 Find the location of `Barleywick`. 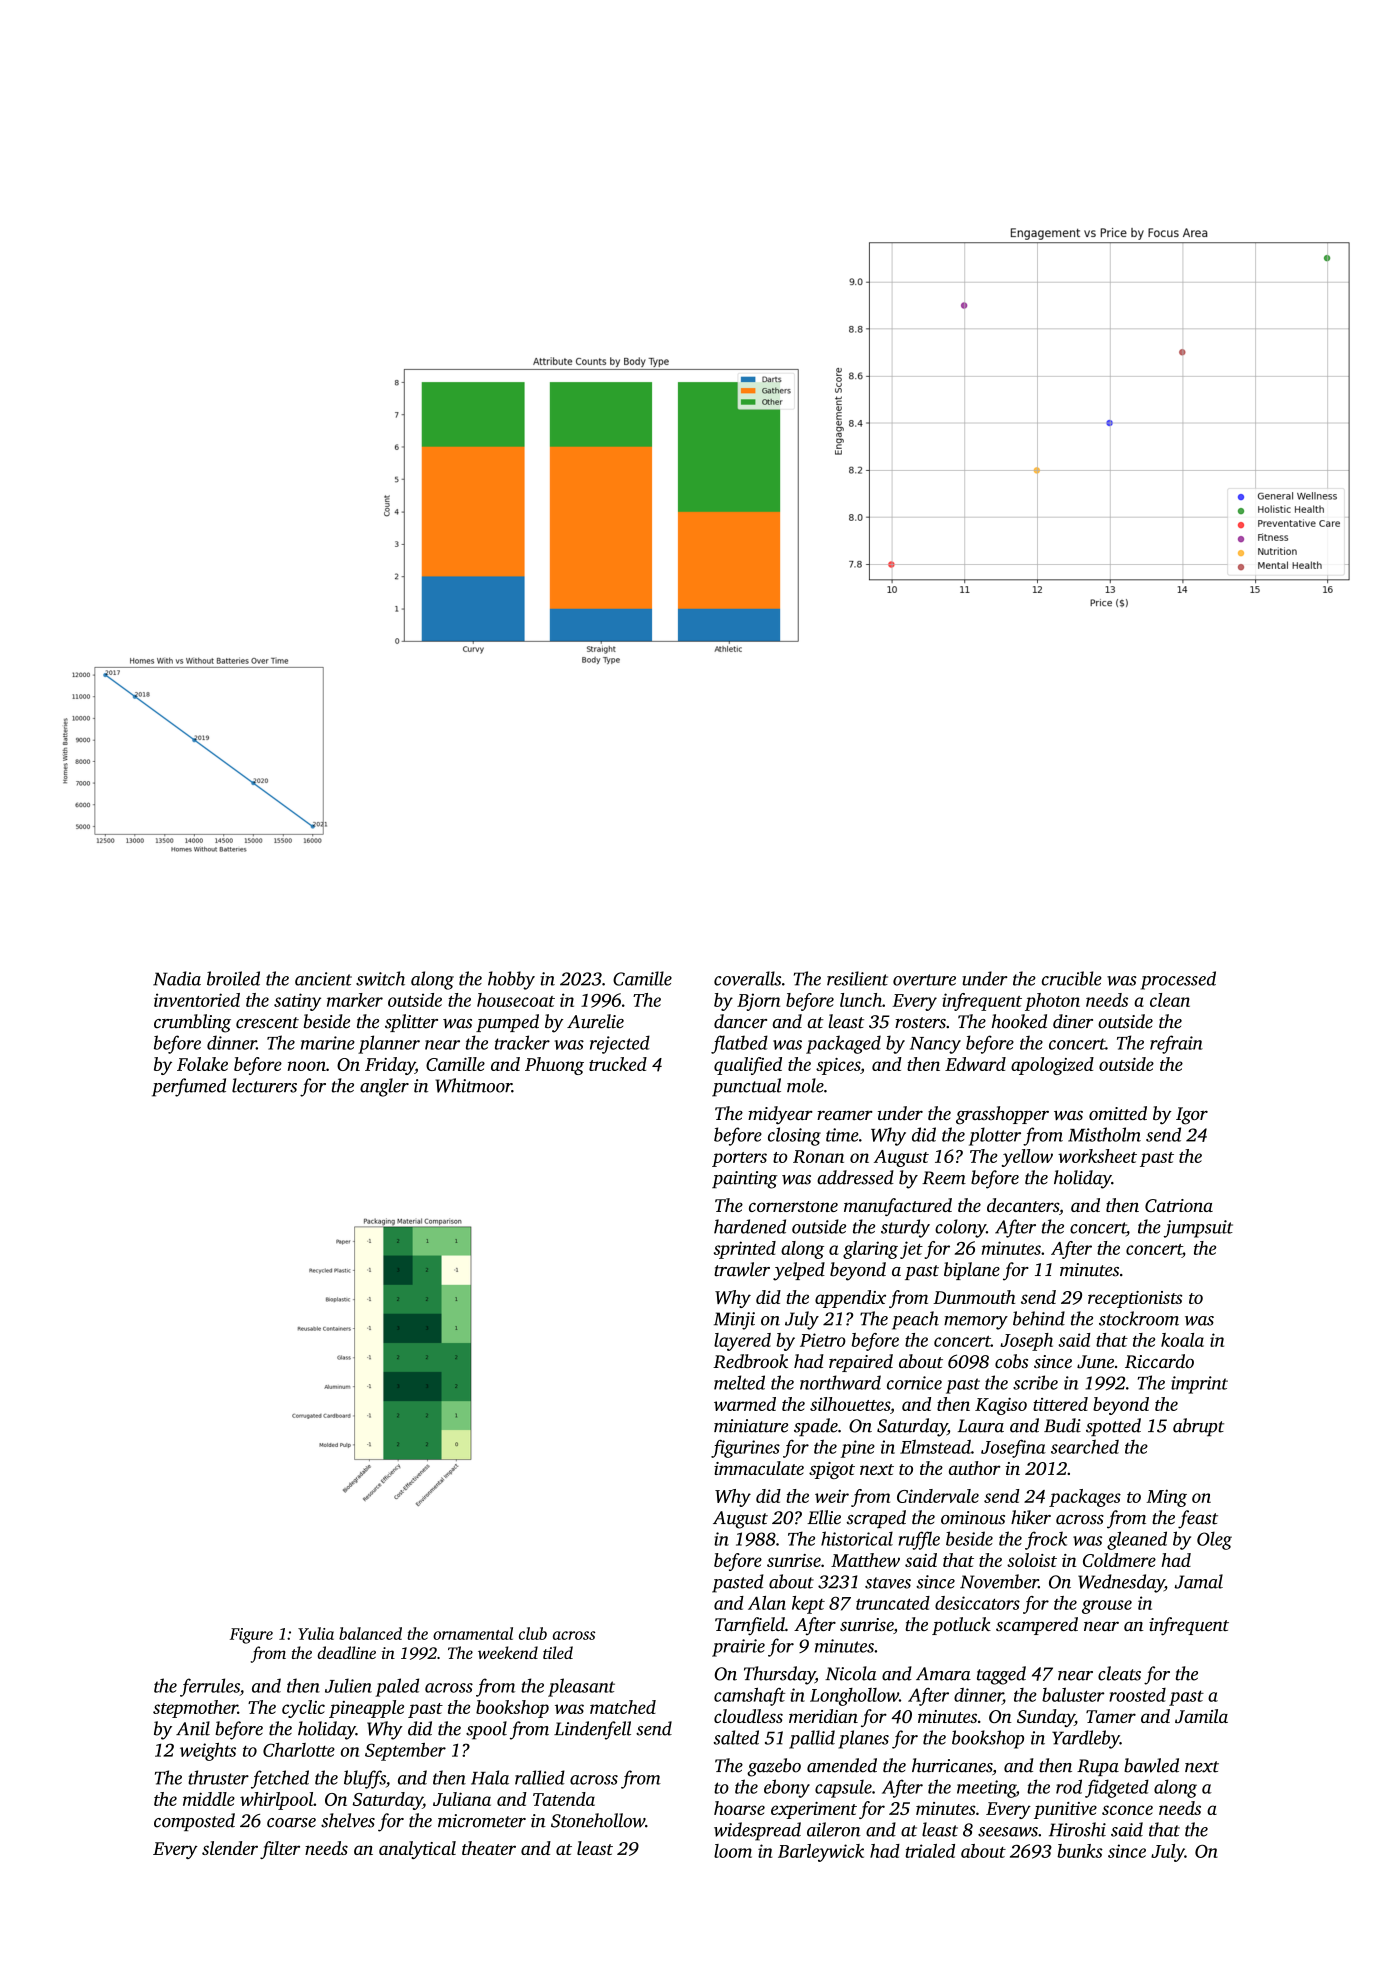

Barleywick is located at coordinates (821, 1853).
